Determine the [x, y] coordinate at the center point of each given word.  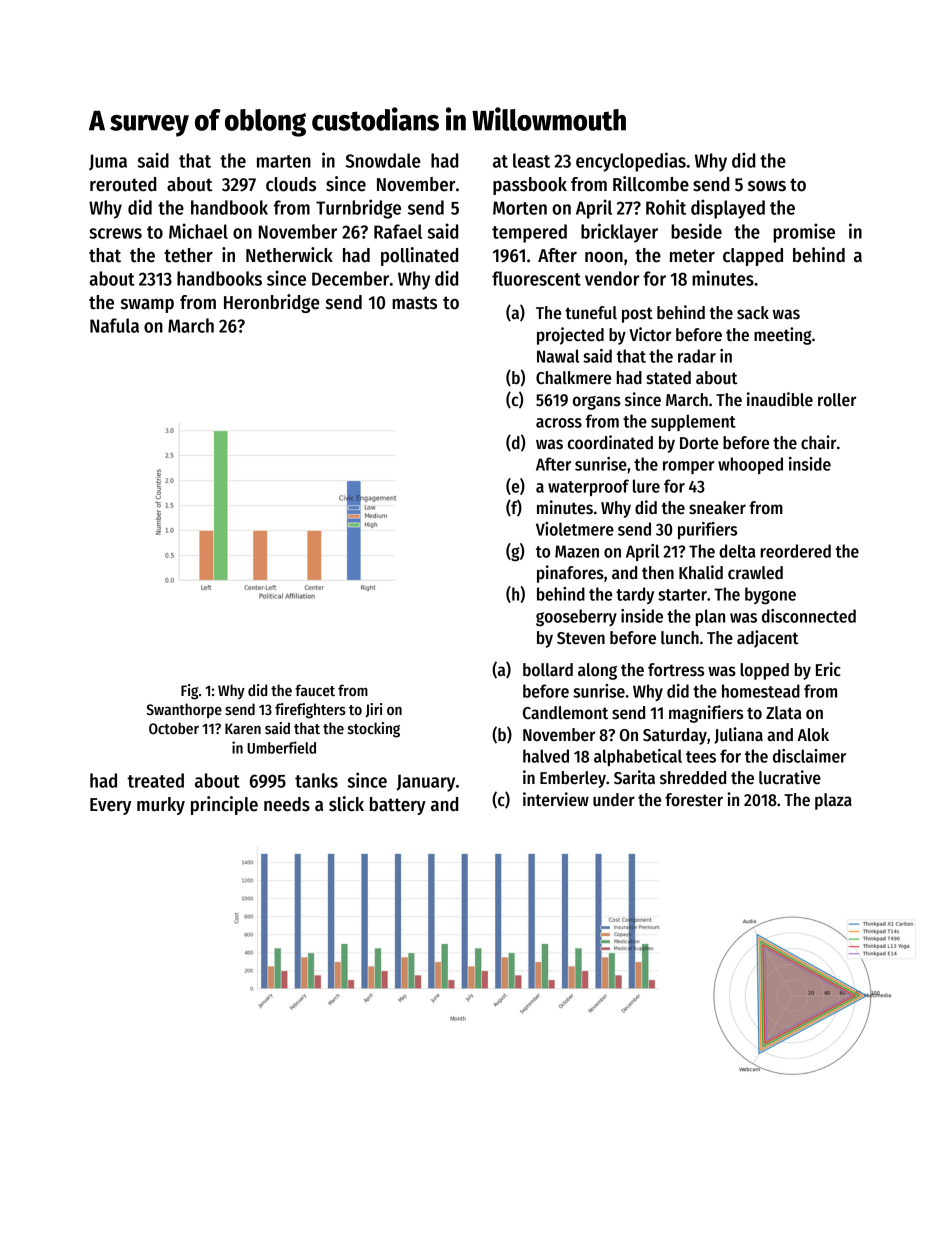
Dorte [699, 443]
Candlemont [565, 713]
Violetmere [575, 529]
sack [753, 313]
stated [668, 378]
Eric [828, 669]
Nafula [114, 325]
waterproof [588, 487]
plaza [833, 801]
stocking [374, 730]
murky [161, 806]
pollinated [419, 256]
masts [414, 303]
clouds [291, 184]
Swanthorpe [184, 710]
